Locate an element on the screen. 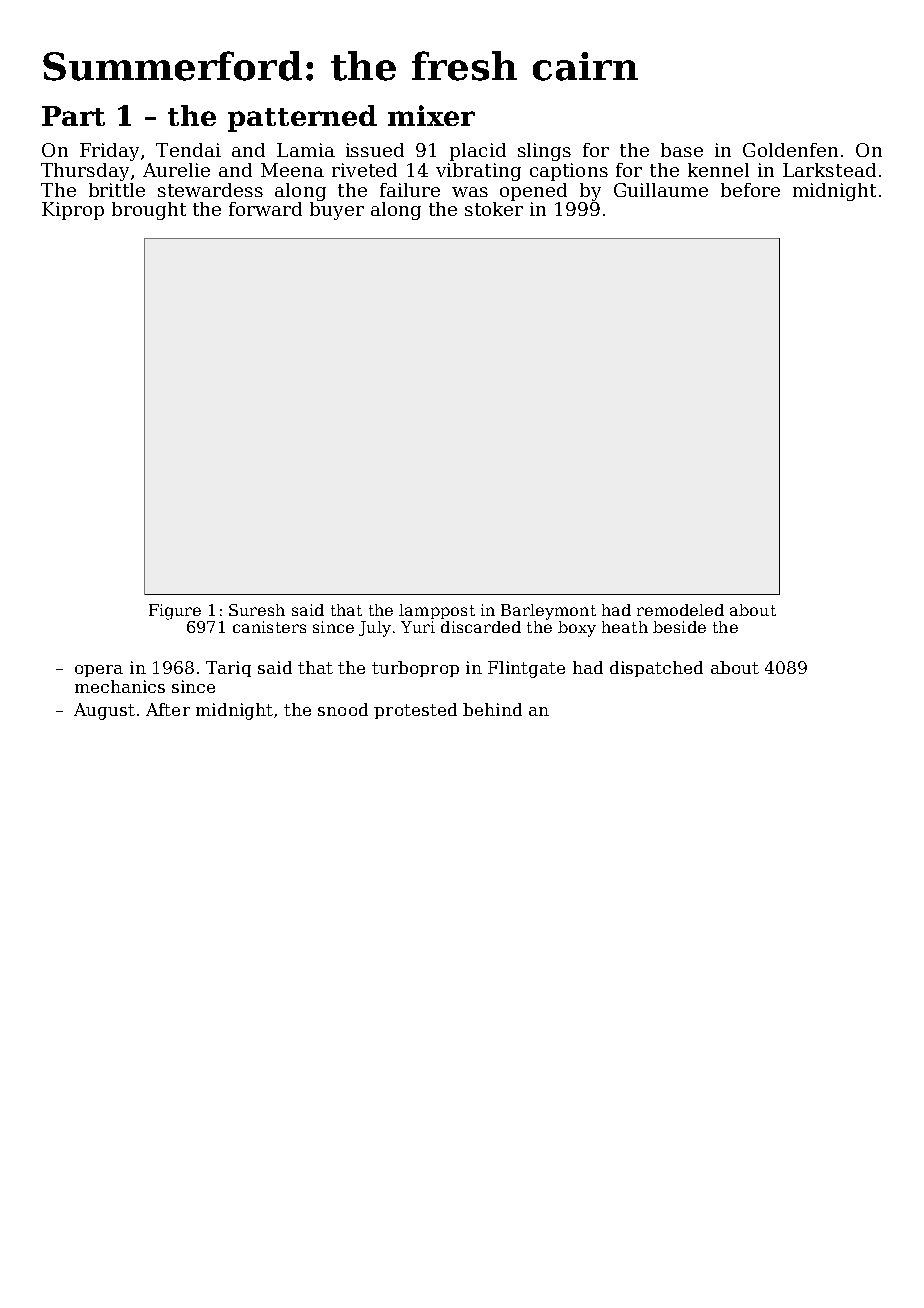 The width and height of the screenshot is (924, 1308). forward is located at coordinates (265, 209).
